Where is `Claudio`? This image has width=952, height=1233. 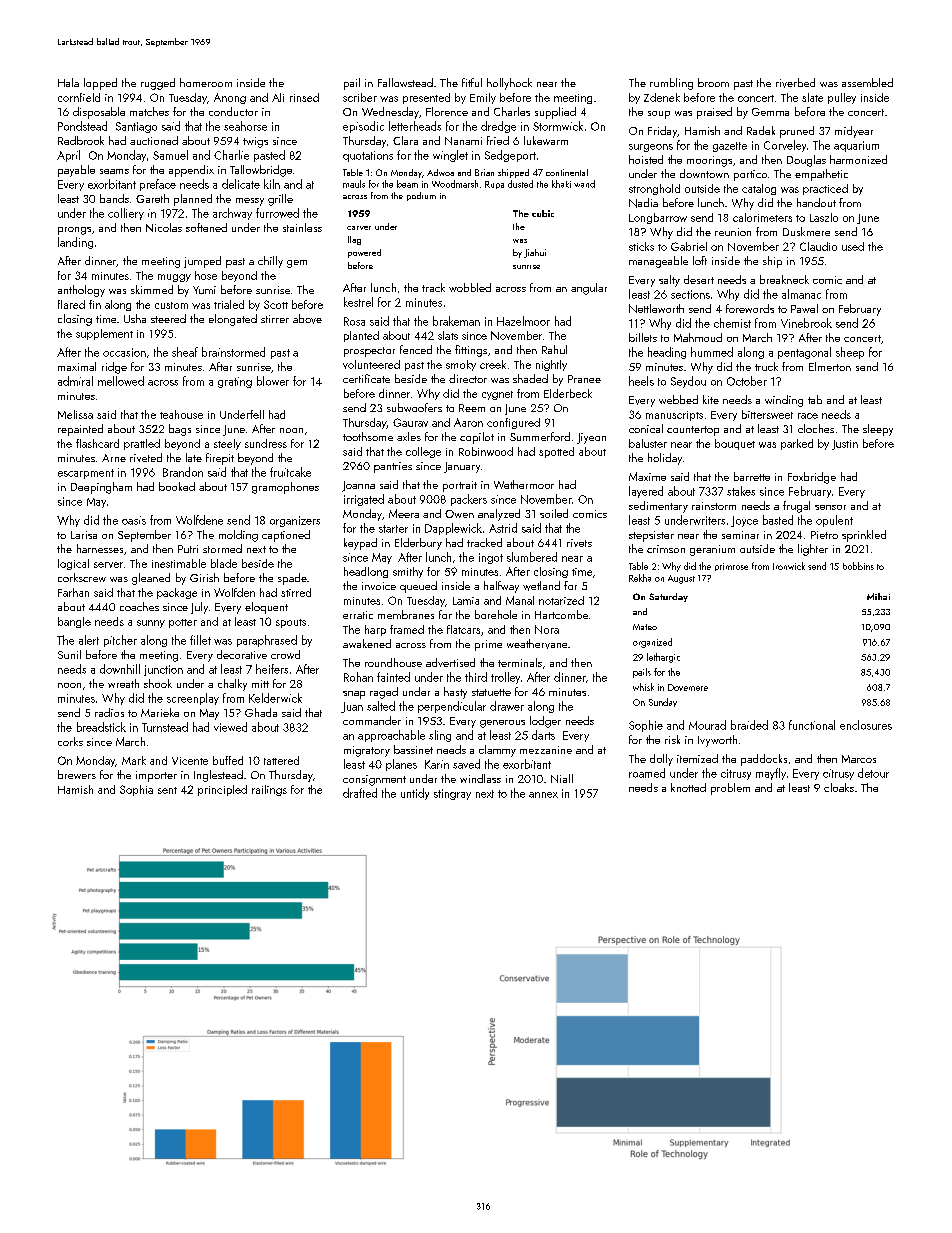
Claudio is located at coordinates (818, 246).
